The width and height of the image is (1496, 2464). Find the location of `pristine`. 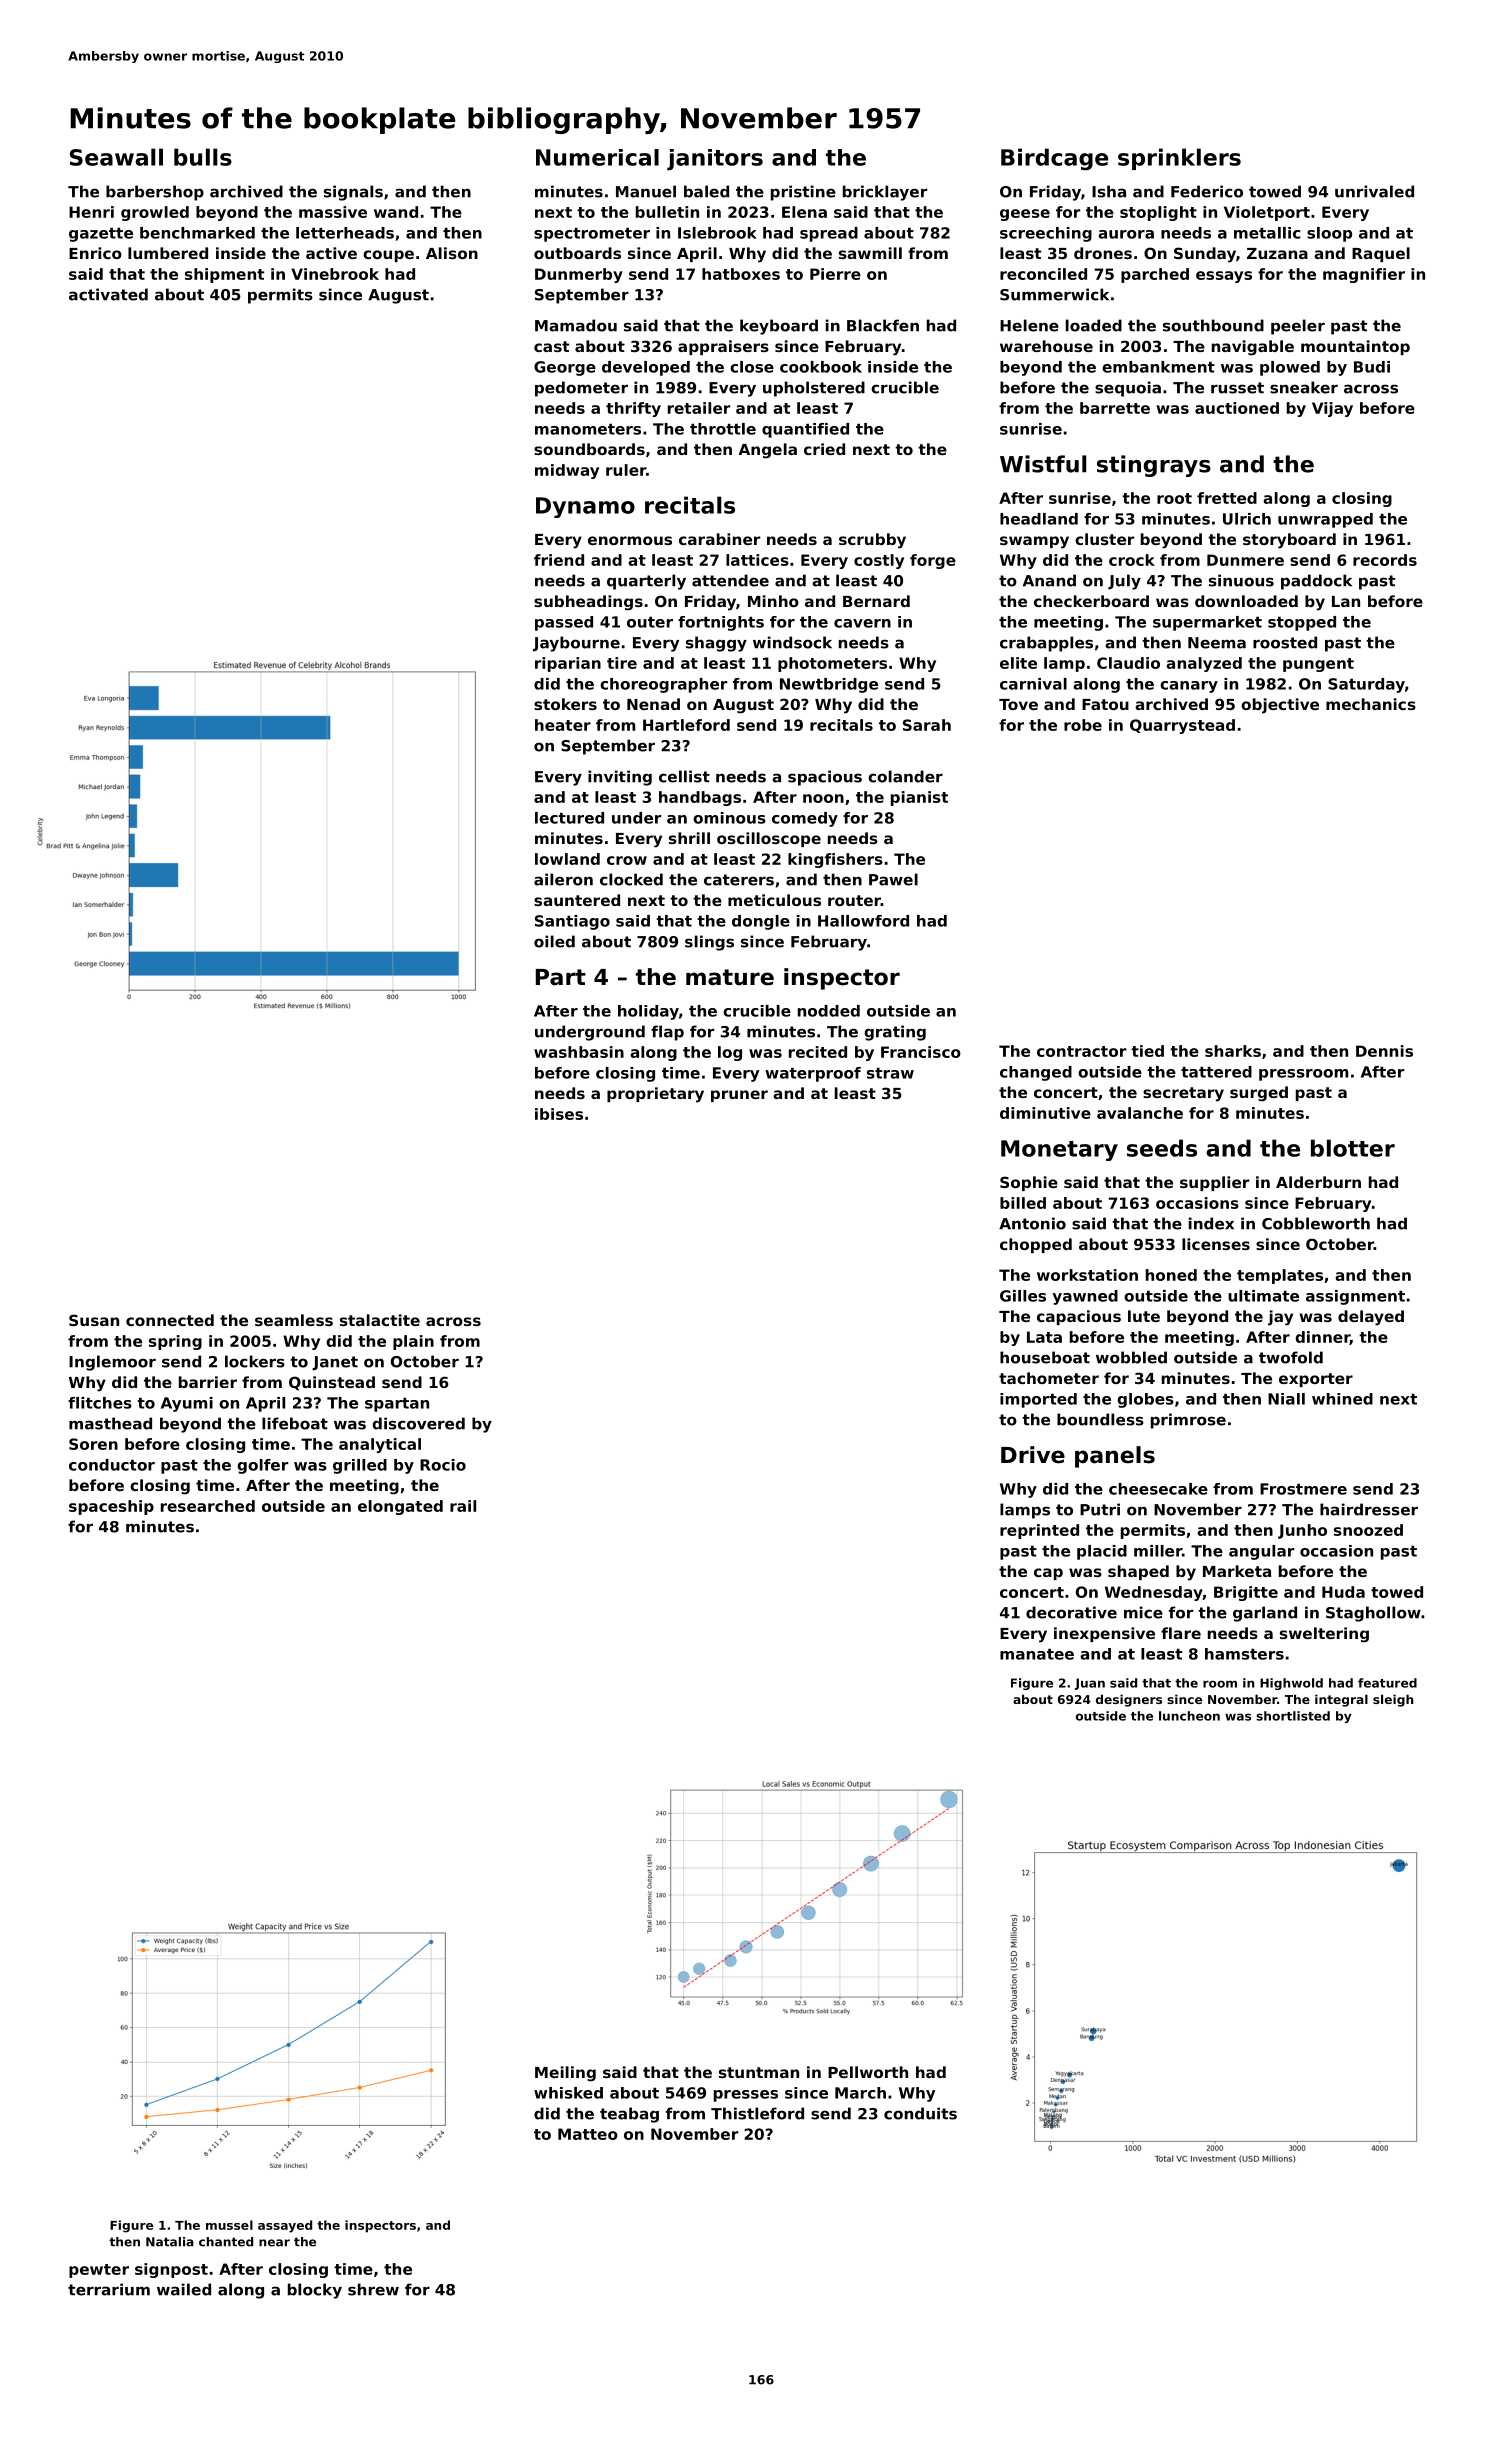

pristine is located at coordinates (803, 193).
